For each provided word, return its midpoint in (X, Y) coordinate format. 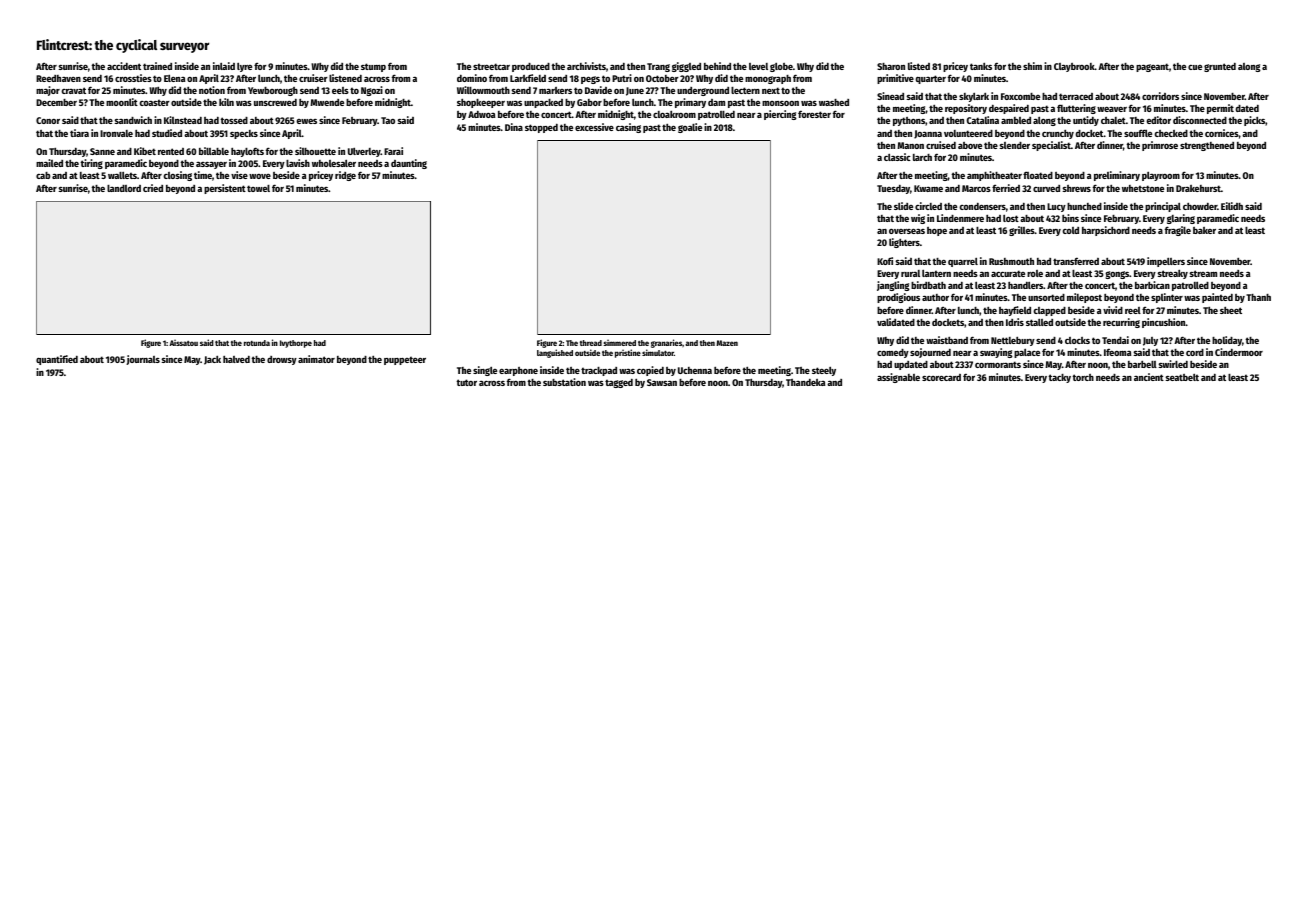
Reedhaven (58, 78)
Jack (212, 360)
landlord (124, 188)
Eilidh (1232, 206)
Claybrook (1074, 67)
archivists (586, 66)
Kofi (885, 261)
